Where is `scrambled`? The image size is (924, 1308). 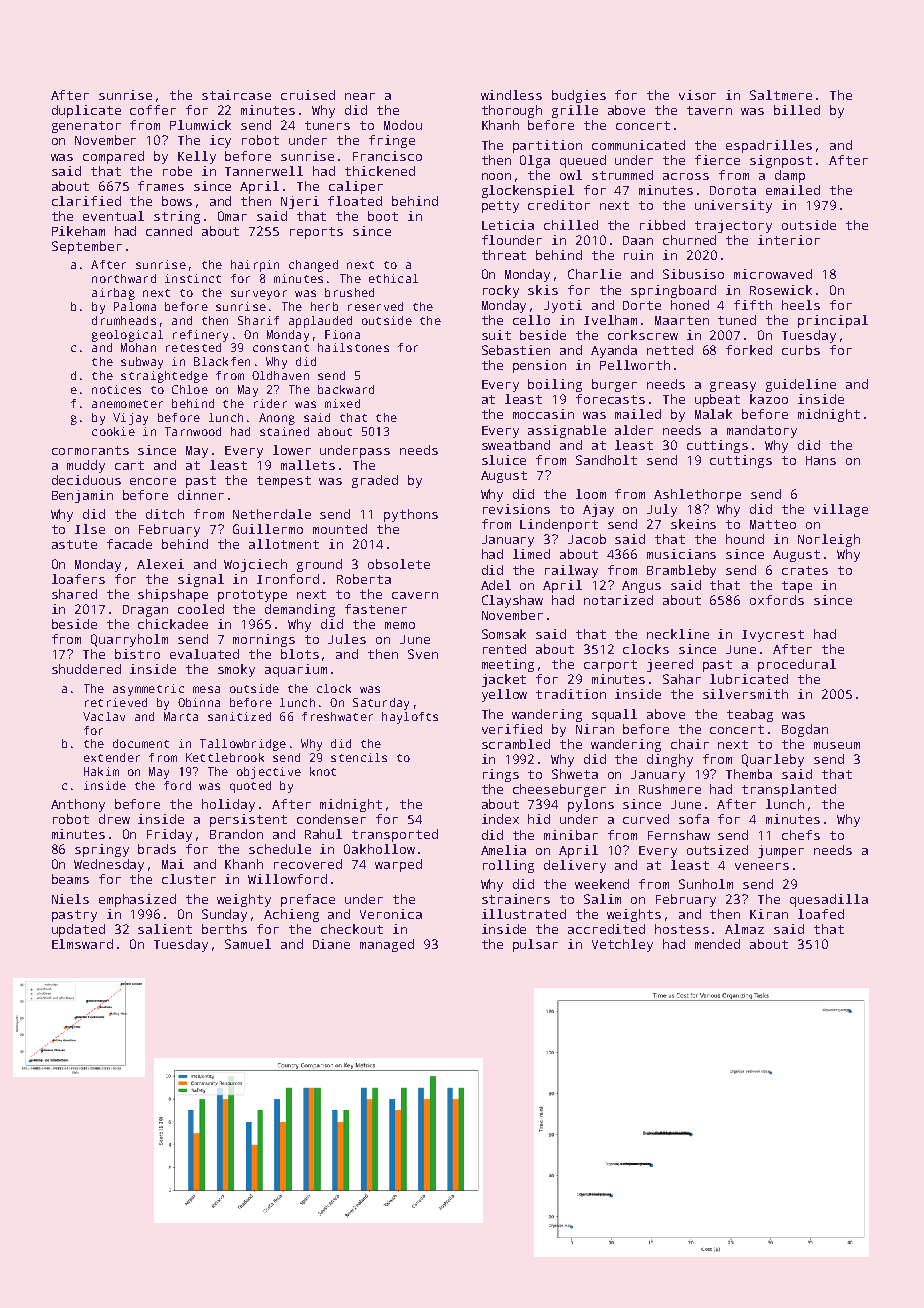
scrambled is located at coordinates (516, 744).
